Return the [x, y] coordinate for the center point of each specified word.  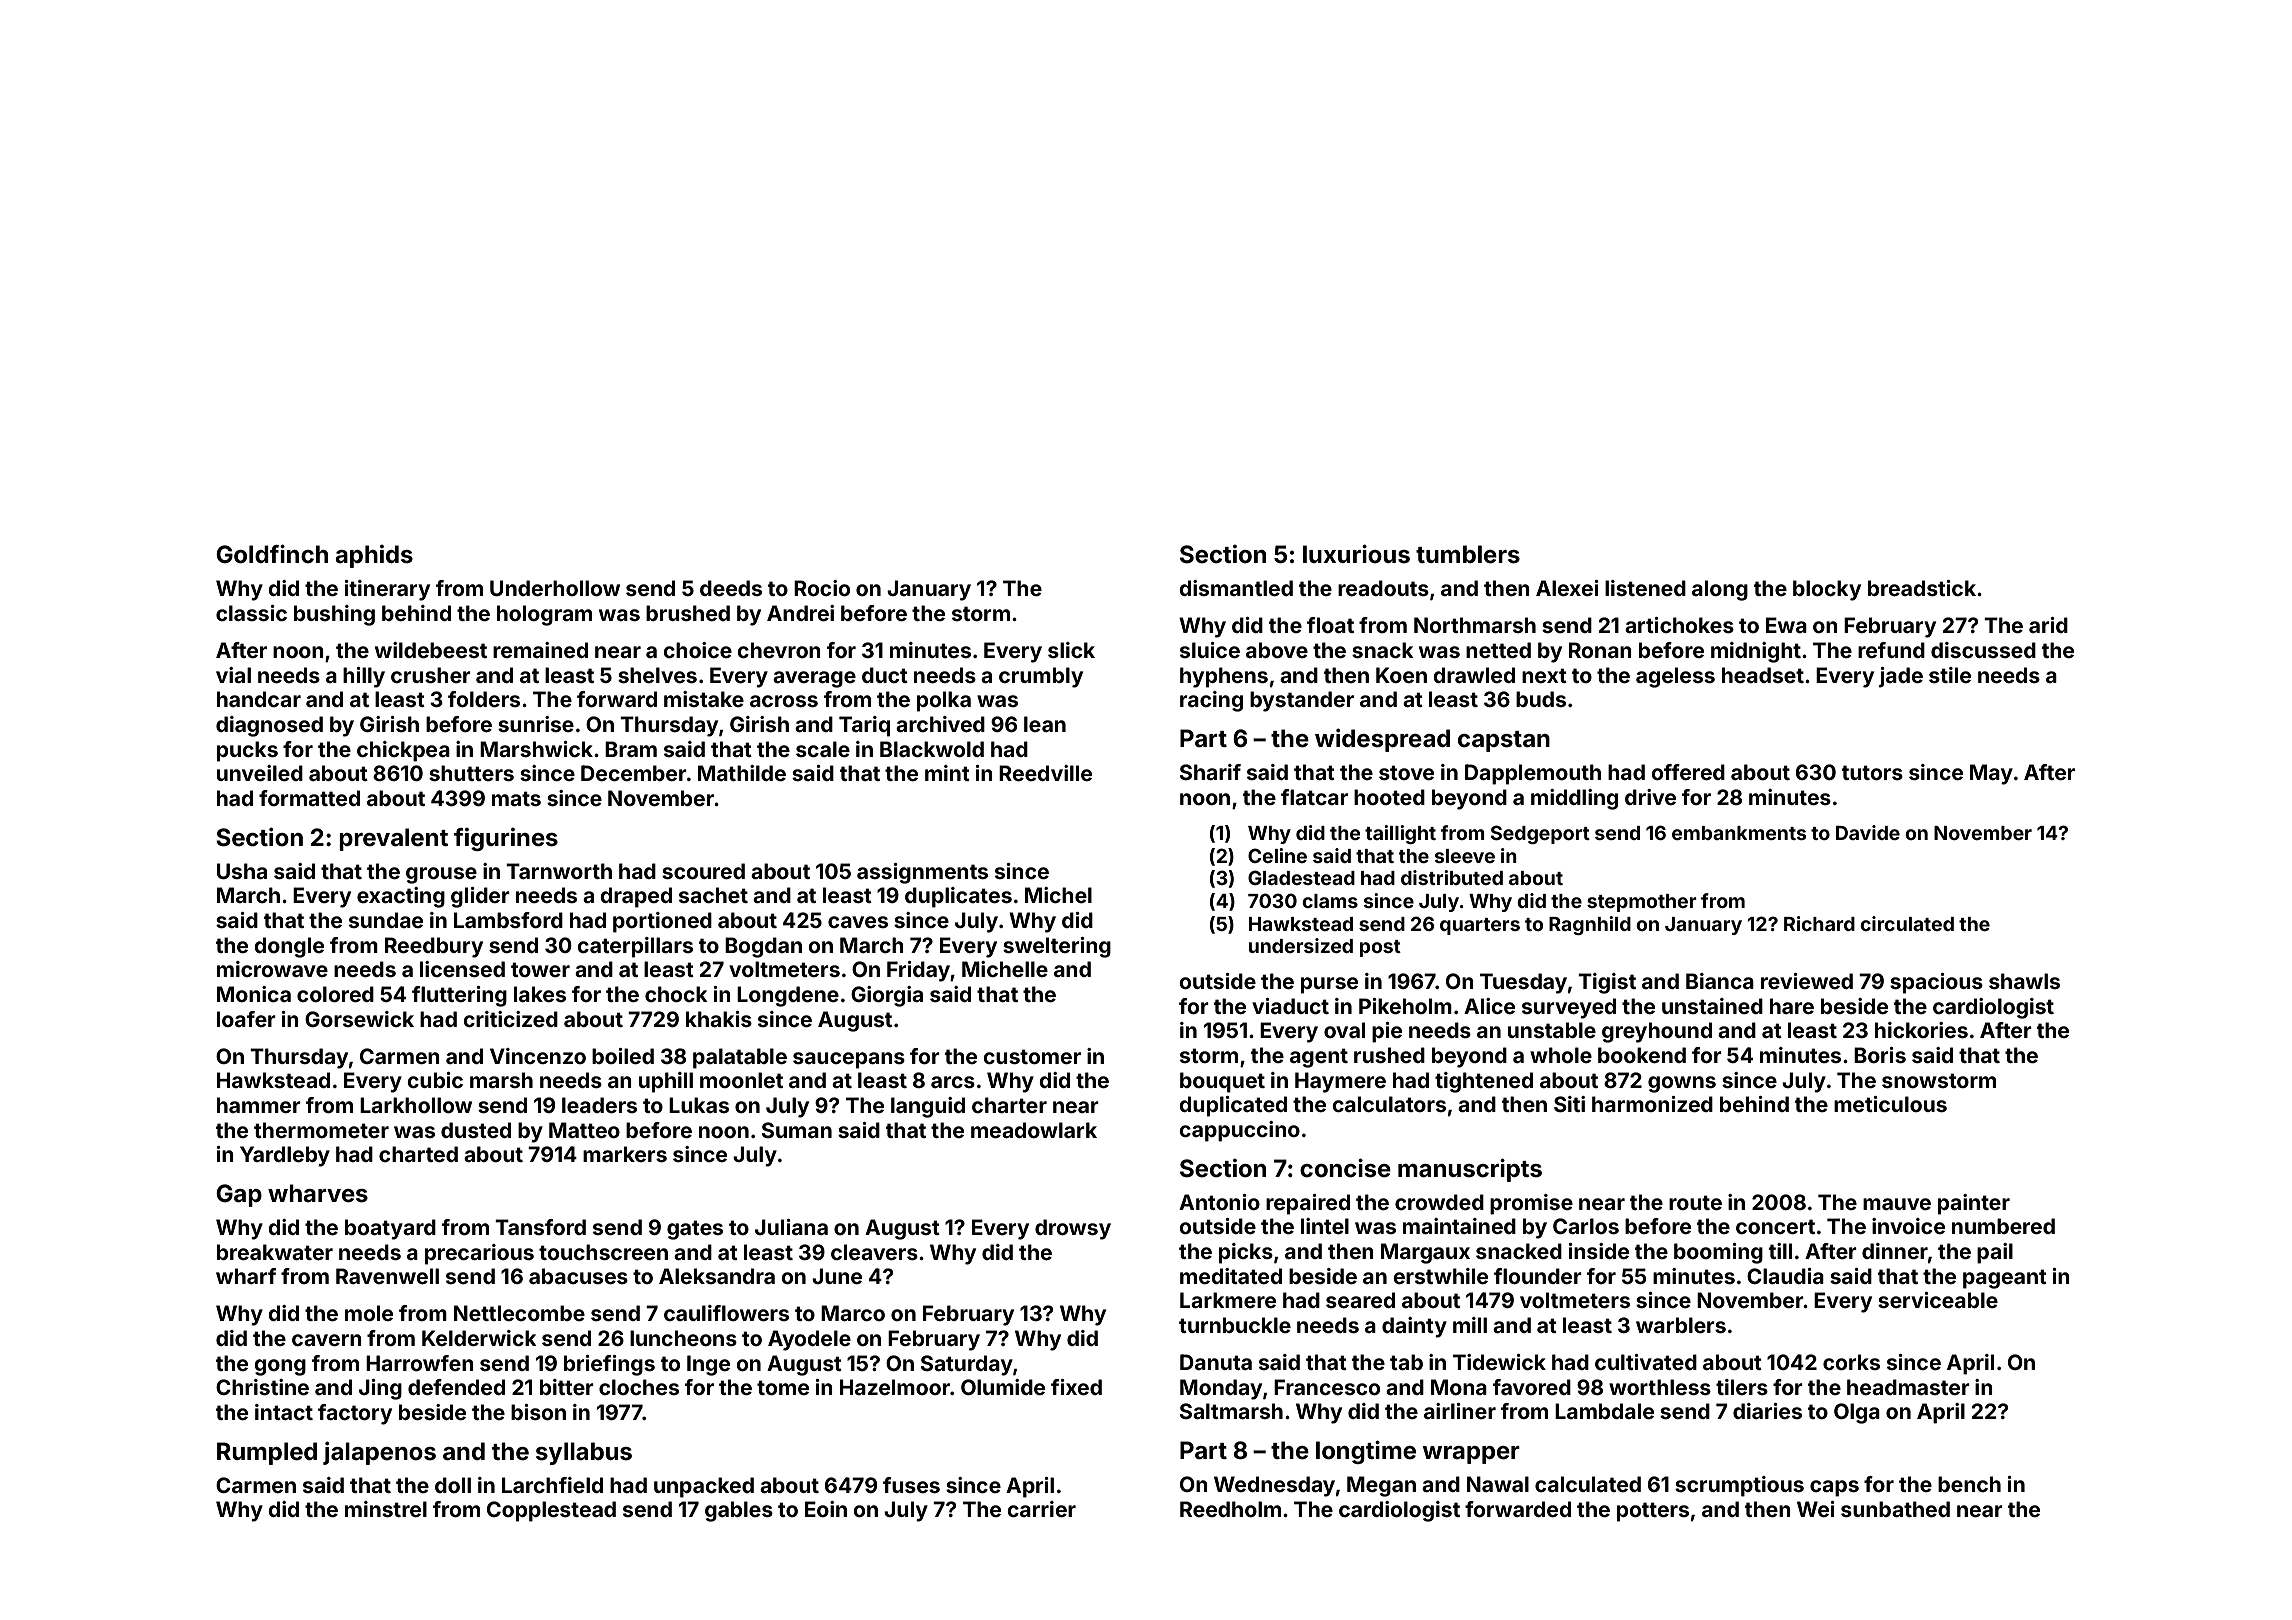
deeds [731, 588]
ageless [1675, 677]
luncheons [683, 1338]
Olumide [1003, 1387]
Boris [1880, 1055]
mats [516, 798]
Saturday [967, 1365]
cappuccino [1239, 1131]
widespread [1382, 740]
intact [284, 1412]
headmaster [1908, 1387]
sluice [1210, 650]
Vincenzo [538, 1056]
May [1991, 774]
